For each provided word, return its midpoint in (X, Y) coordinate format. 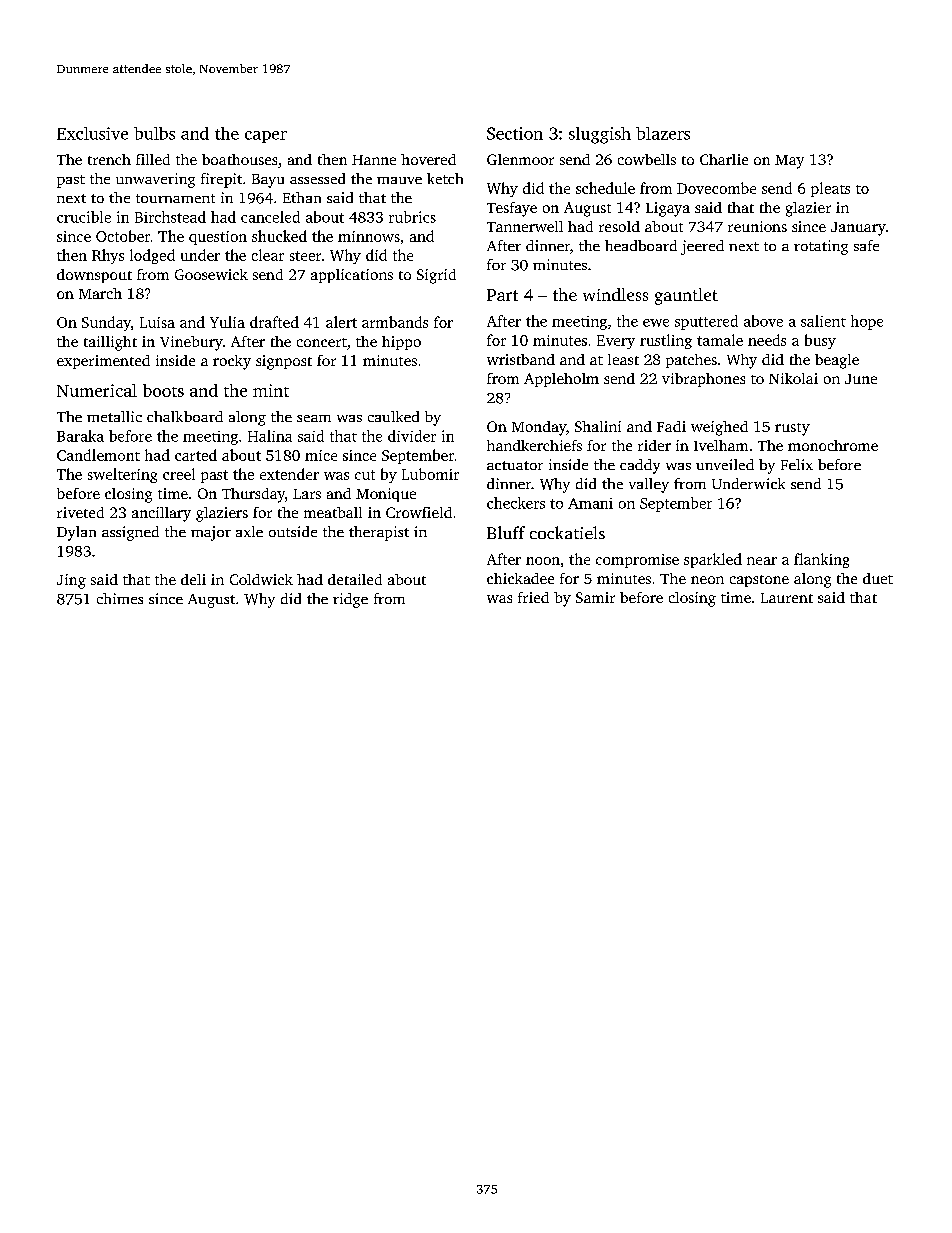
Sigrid (436, 276)
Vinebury (191, 343)
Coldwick (261, 579)
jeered (702, 247)
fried (533, 597)
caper (266, 137)
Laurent (787, 598)
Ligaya (668, 209)
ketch (445, 178)
